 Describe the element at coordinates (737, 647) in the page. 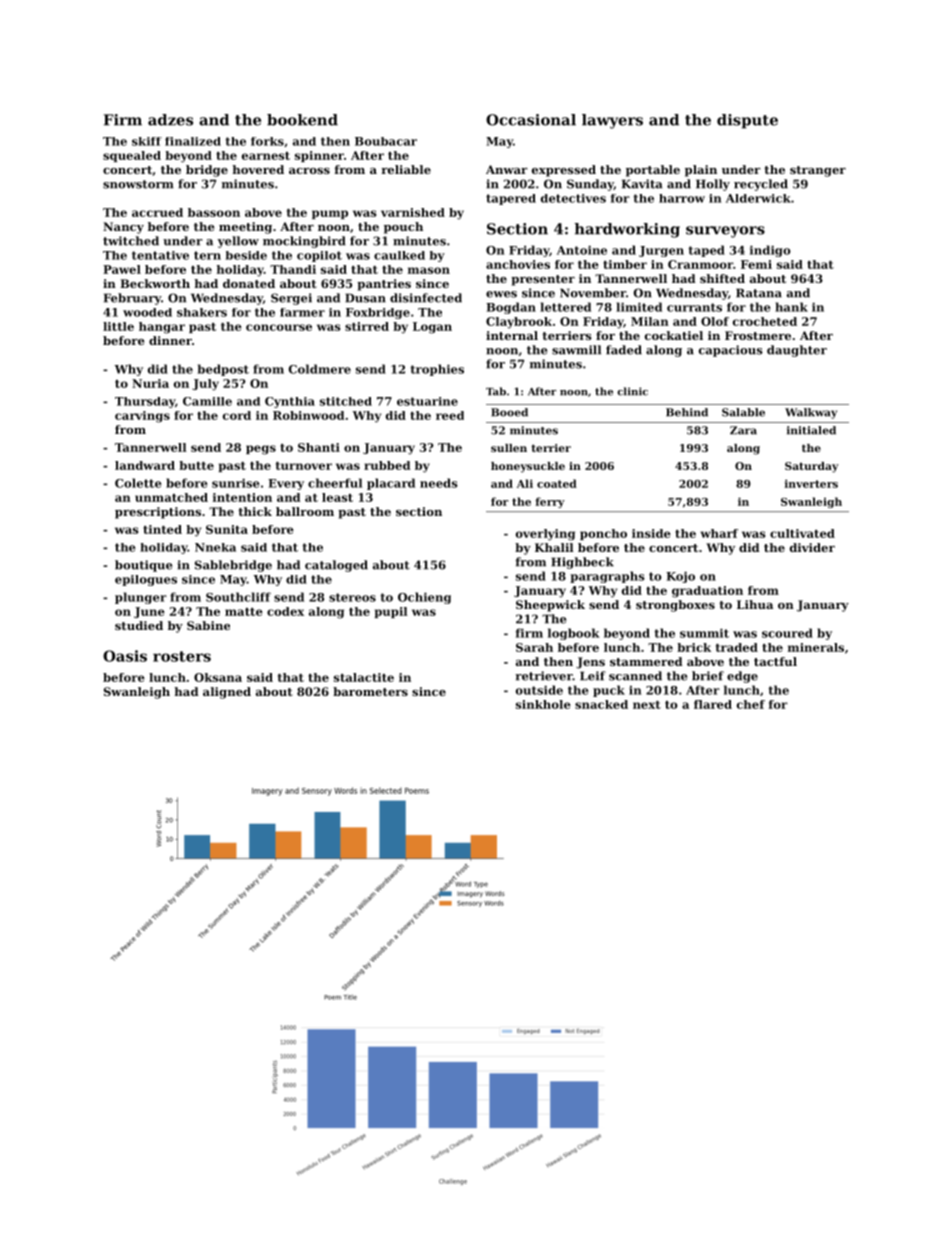

I see `traded` at that location.
